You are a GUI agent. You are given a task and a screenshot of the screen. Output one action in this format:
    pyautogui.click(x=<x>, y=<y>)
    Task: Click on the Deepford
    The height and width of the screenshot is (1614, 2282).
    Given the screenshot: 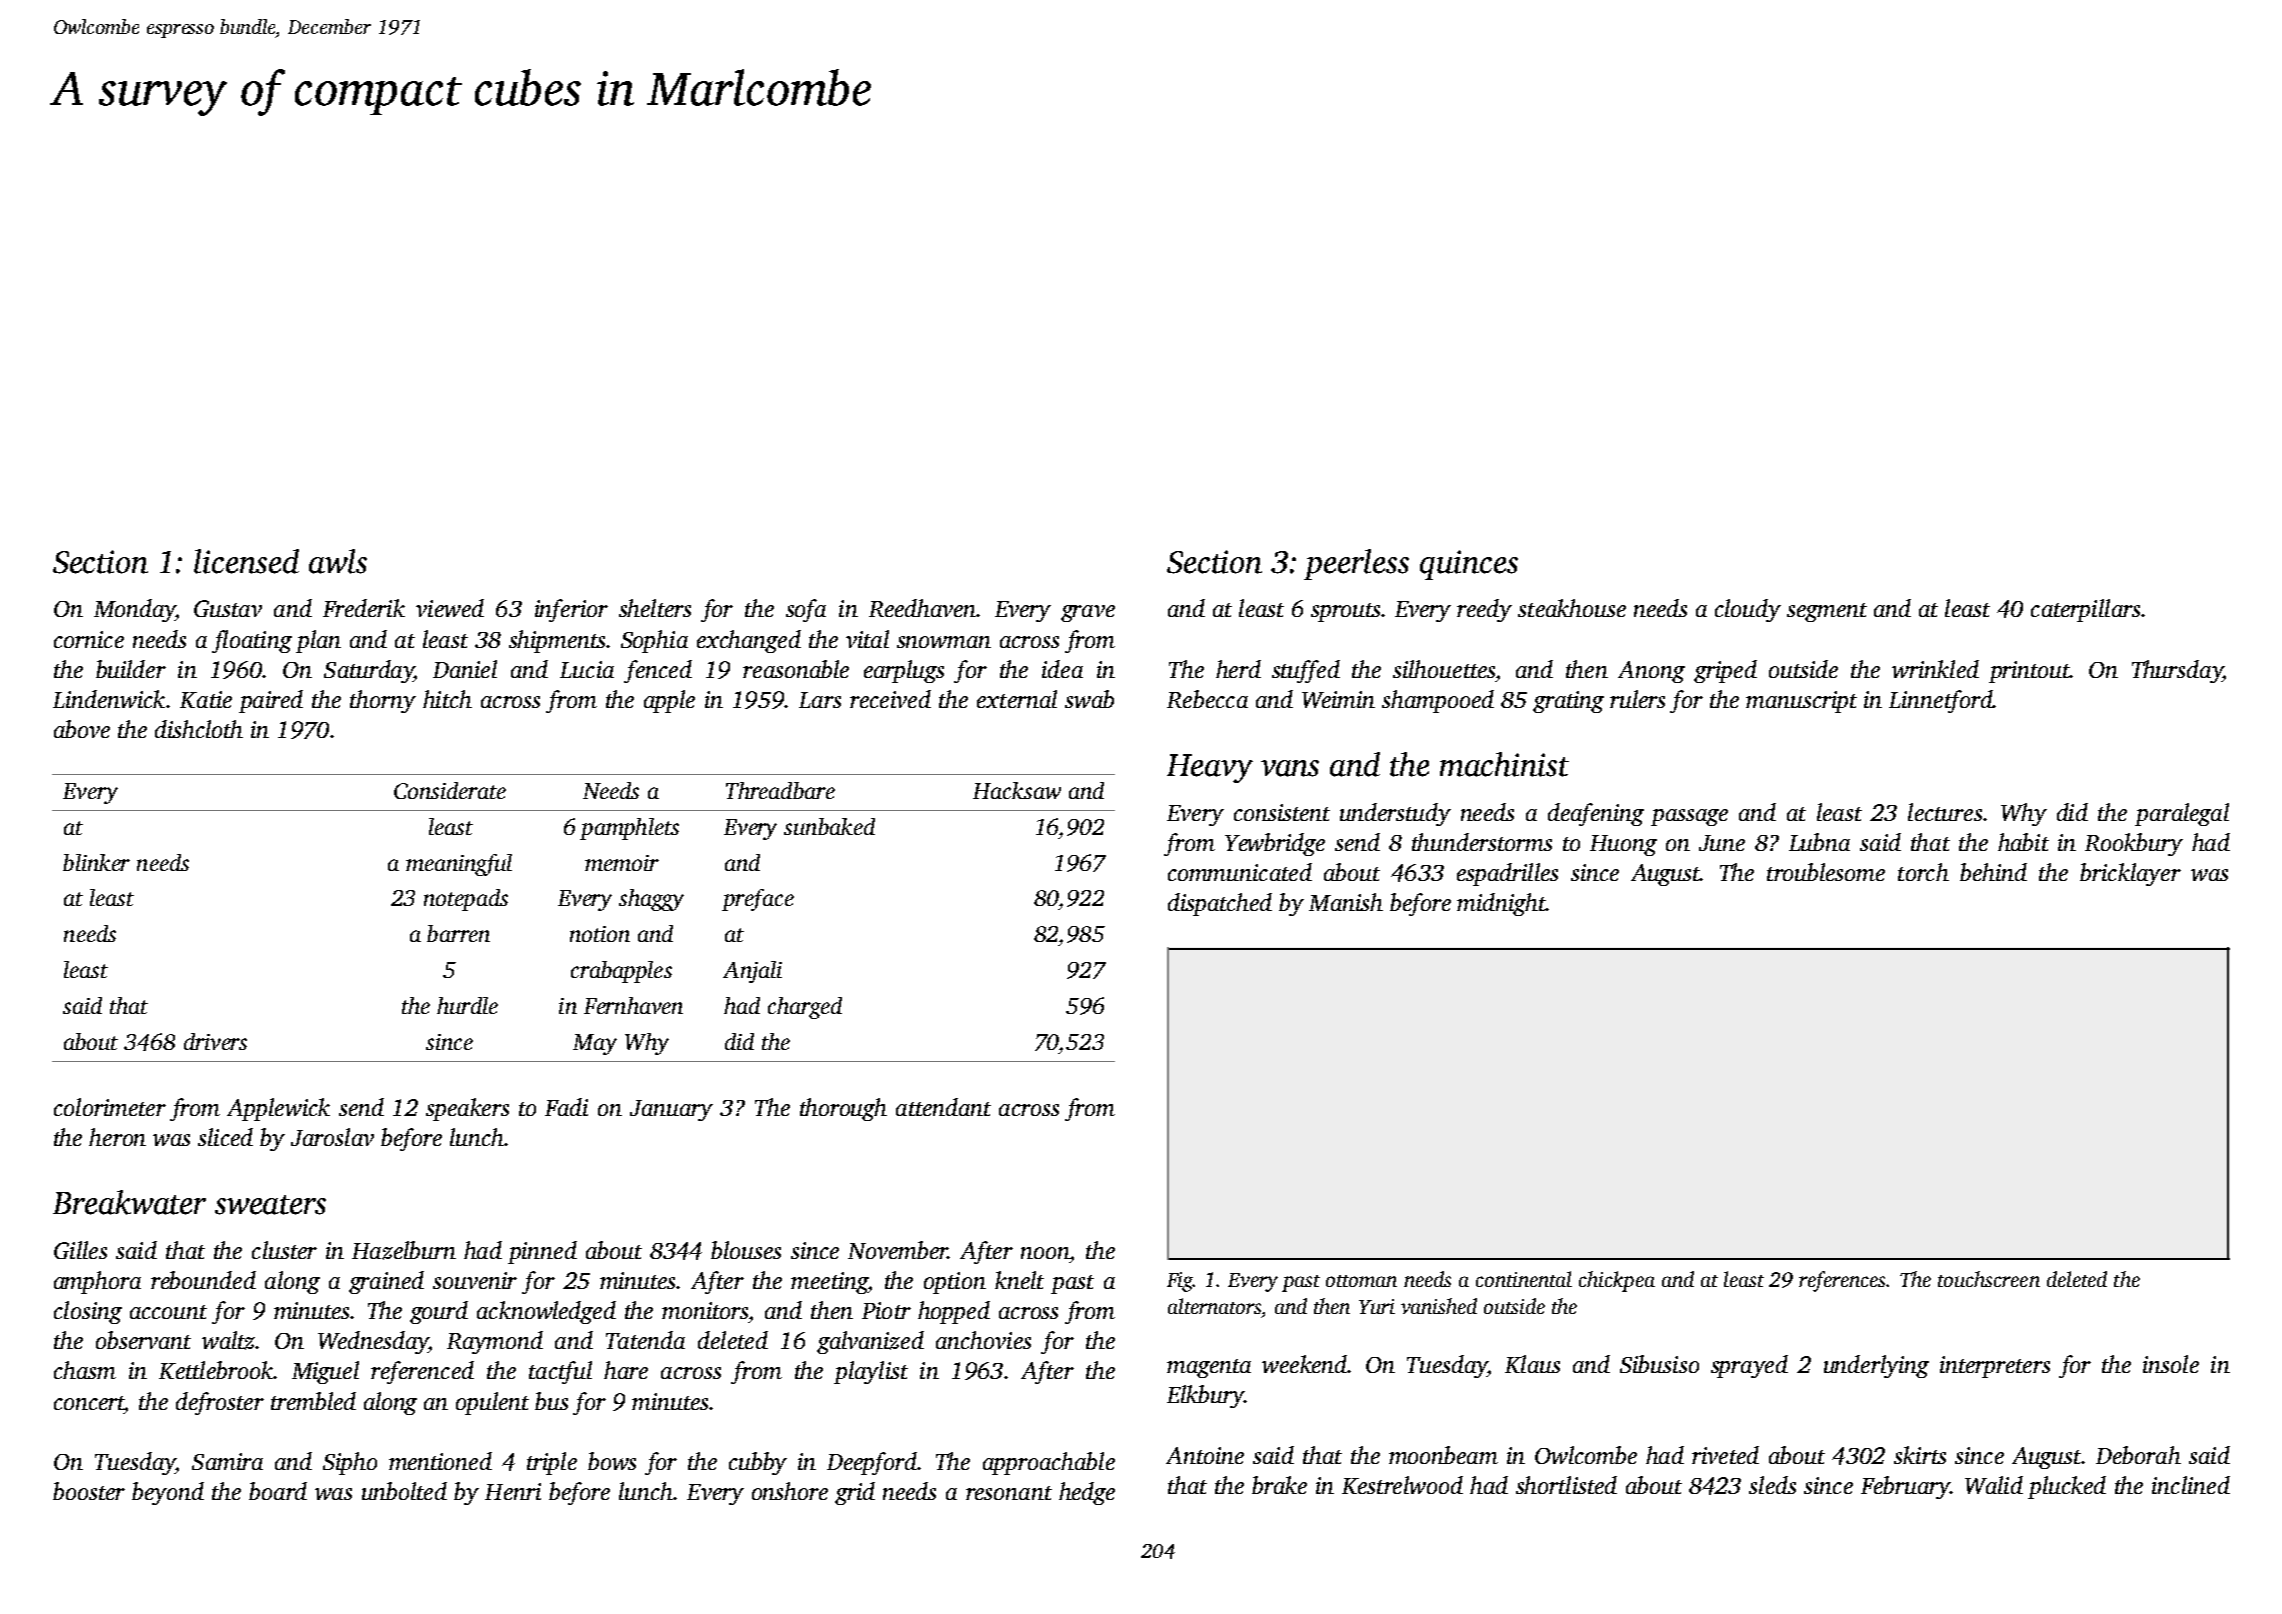 What is the action you would take?
    pyautogui.click(x=872, y=1463)
